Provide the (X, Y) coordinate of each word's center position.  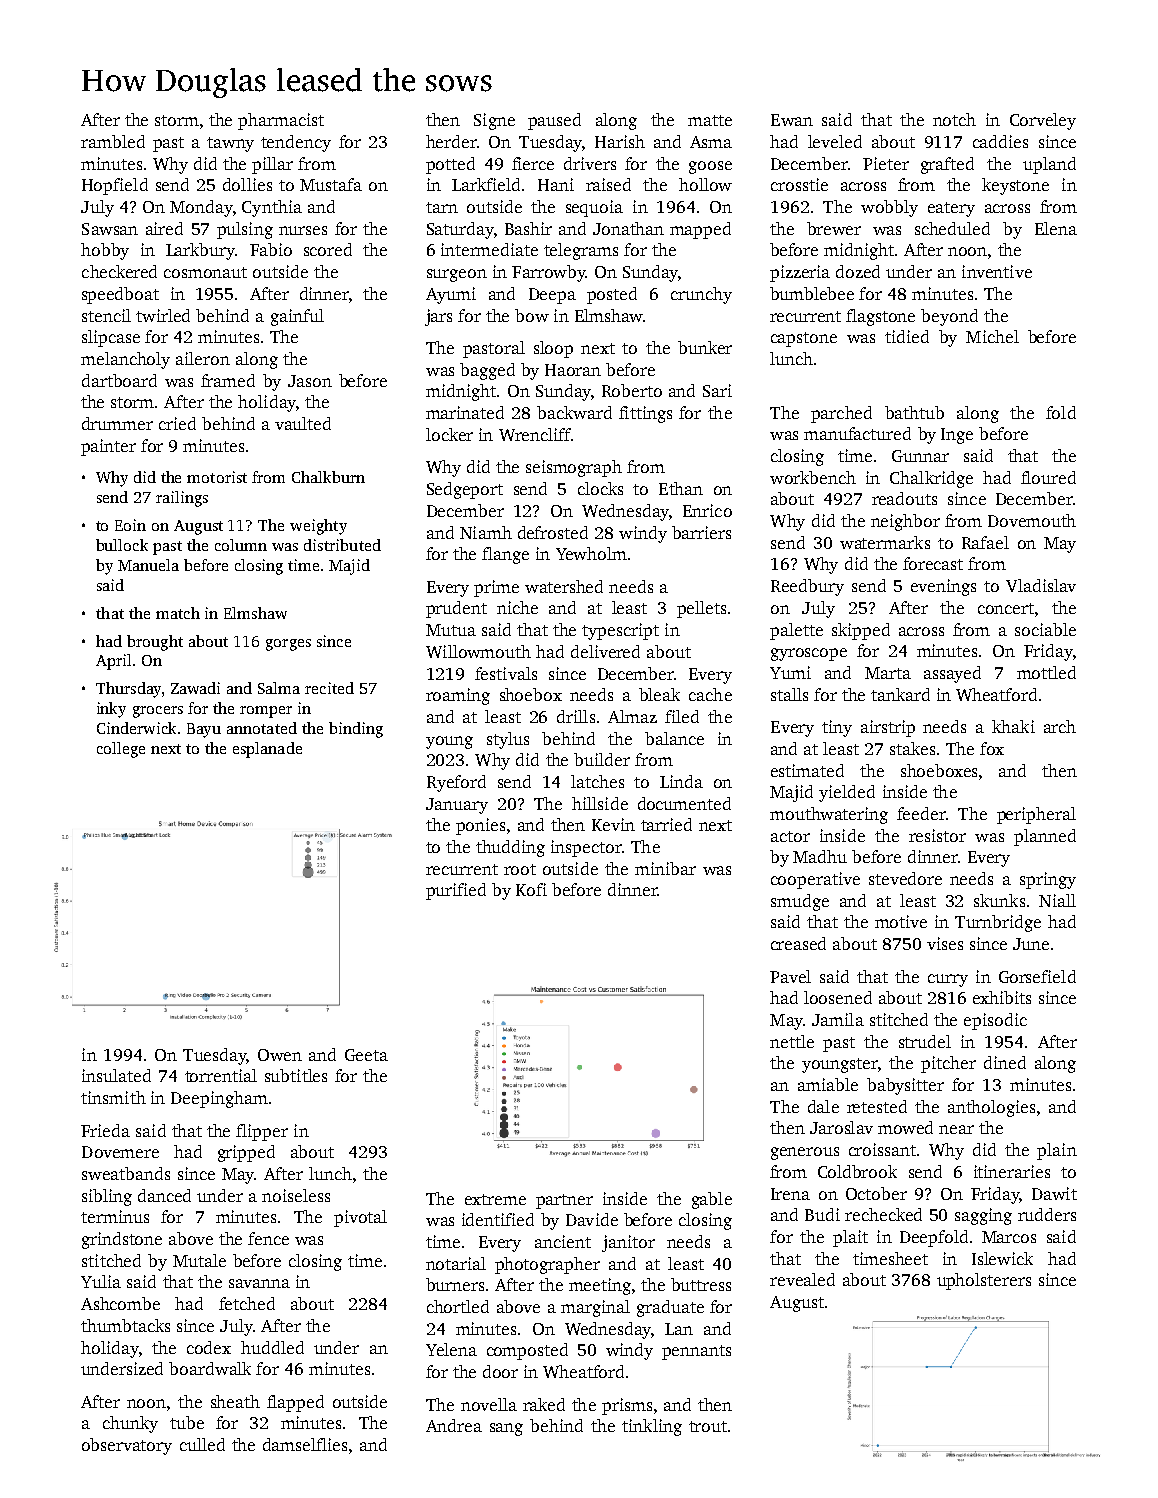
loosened (838, 997)
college (121, 750)
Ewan (792, 120)
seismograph (574, 468)
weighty (318, 527)
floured (1048, 477)
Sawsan (110, 229)
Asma (711, 142)
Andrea (454, 1425)
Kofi (531, 889)
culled (202, 1444)
